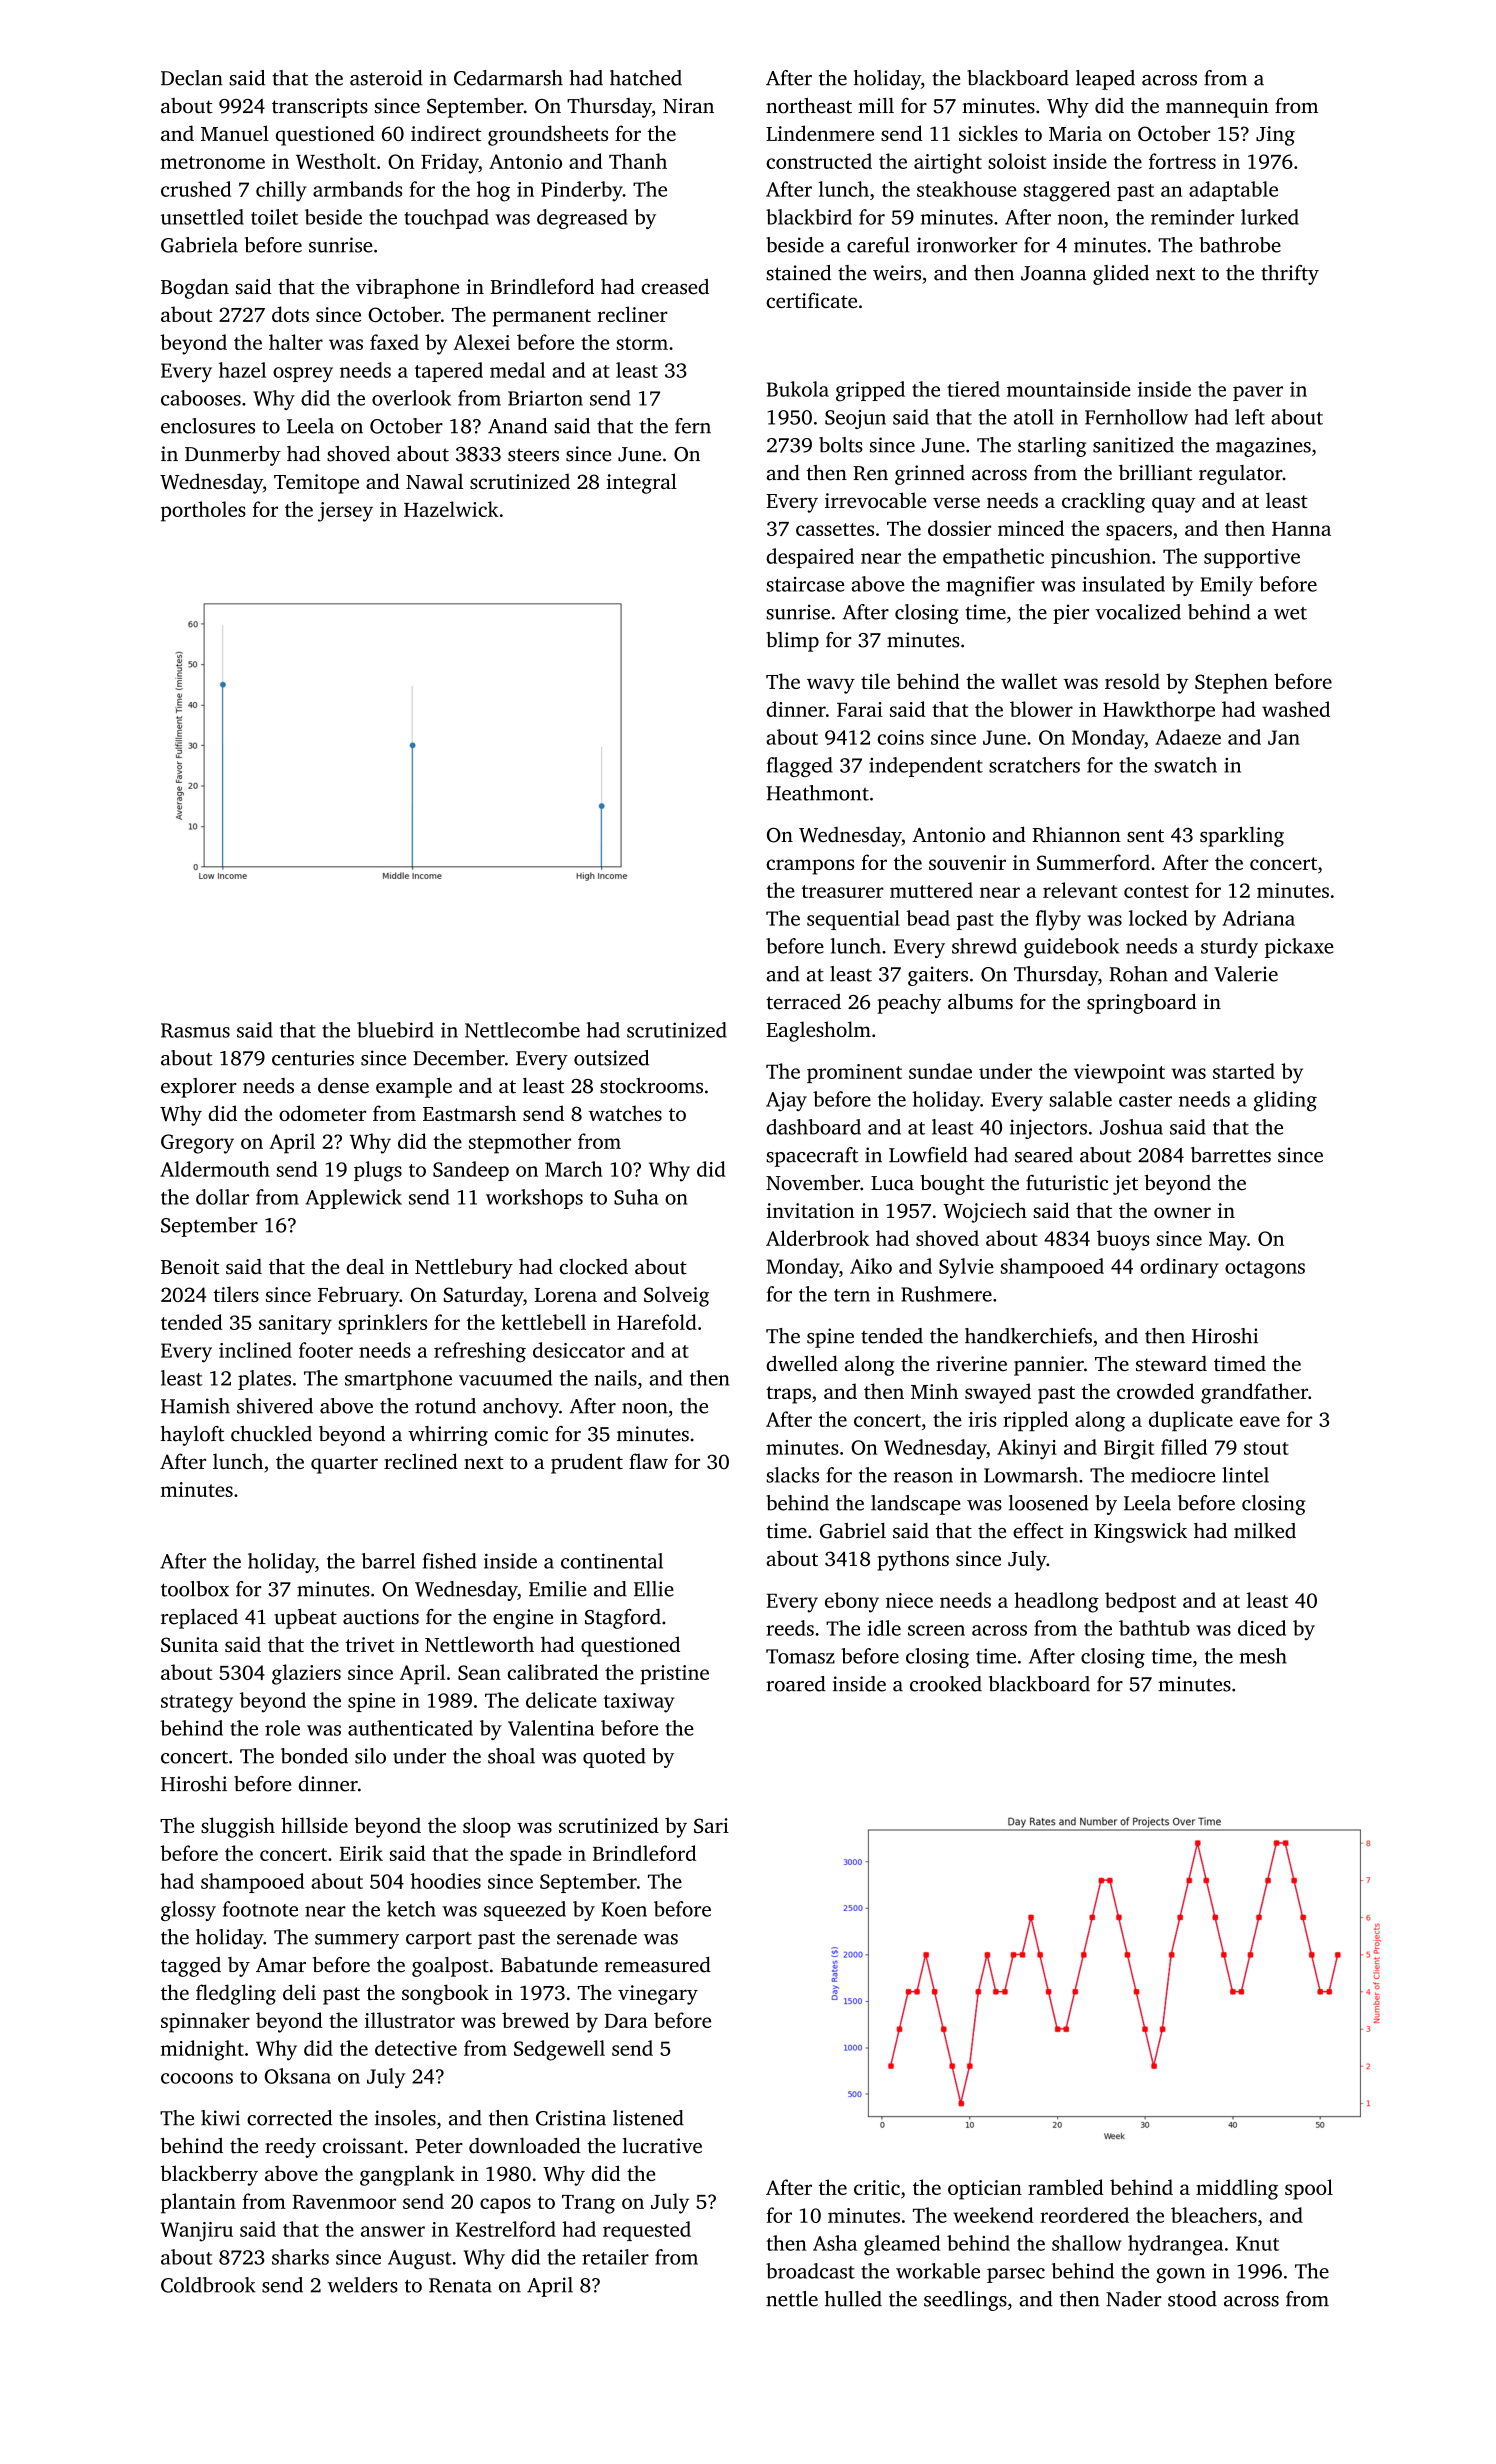  What do you see at coordinates (1071, 614) in the image?
I see `pier` at bounding box center [1071, 614].
